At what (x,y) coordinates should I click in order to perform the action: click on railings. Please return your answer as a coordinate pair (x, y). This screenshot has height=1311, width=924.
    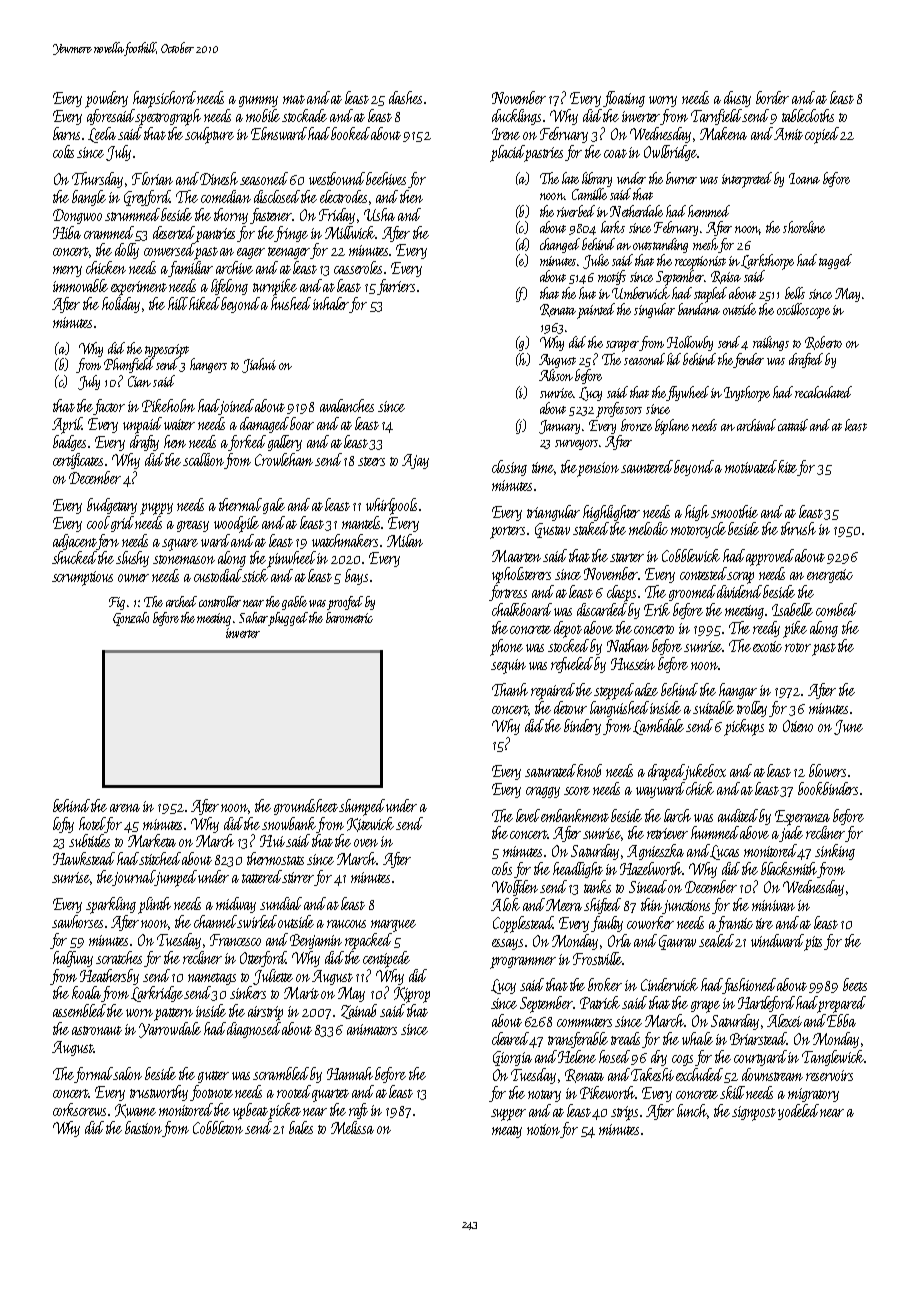
    Looking at the image, I should click on (771, 343).
